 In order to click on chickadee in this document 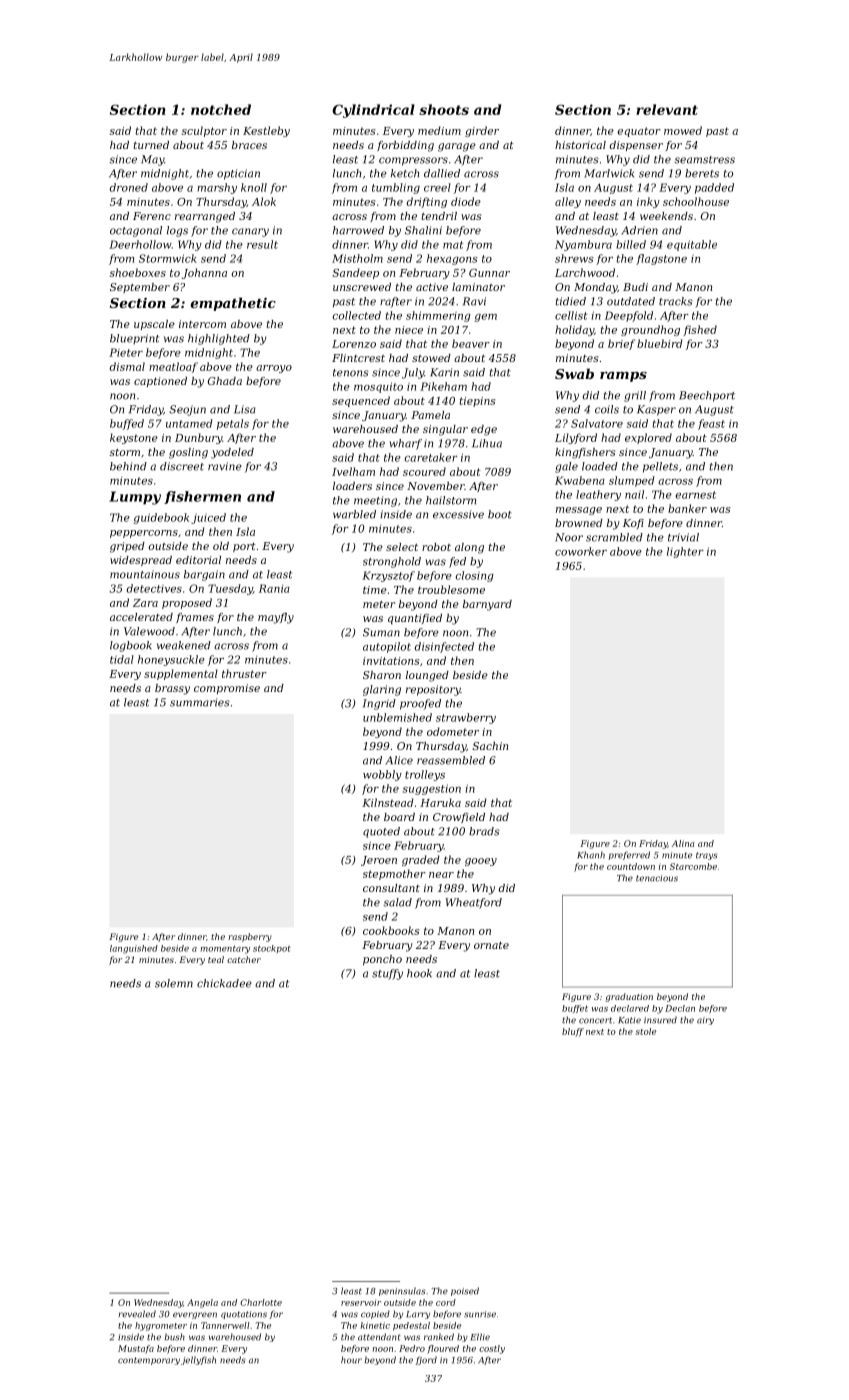, I will do `click(224, 983)`.
